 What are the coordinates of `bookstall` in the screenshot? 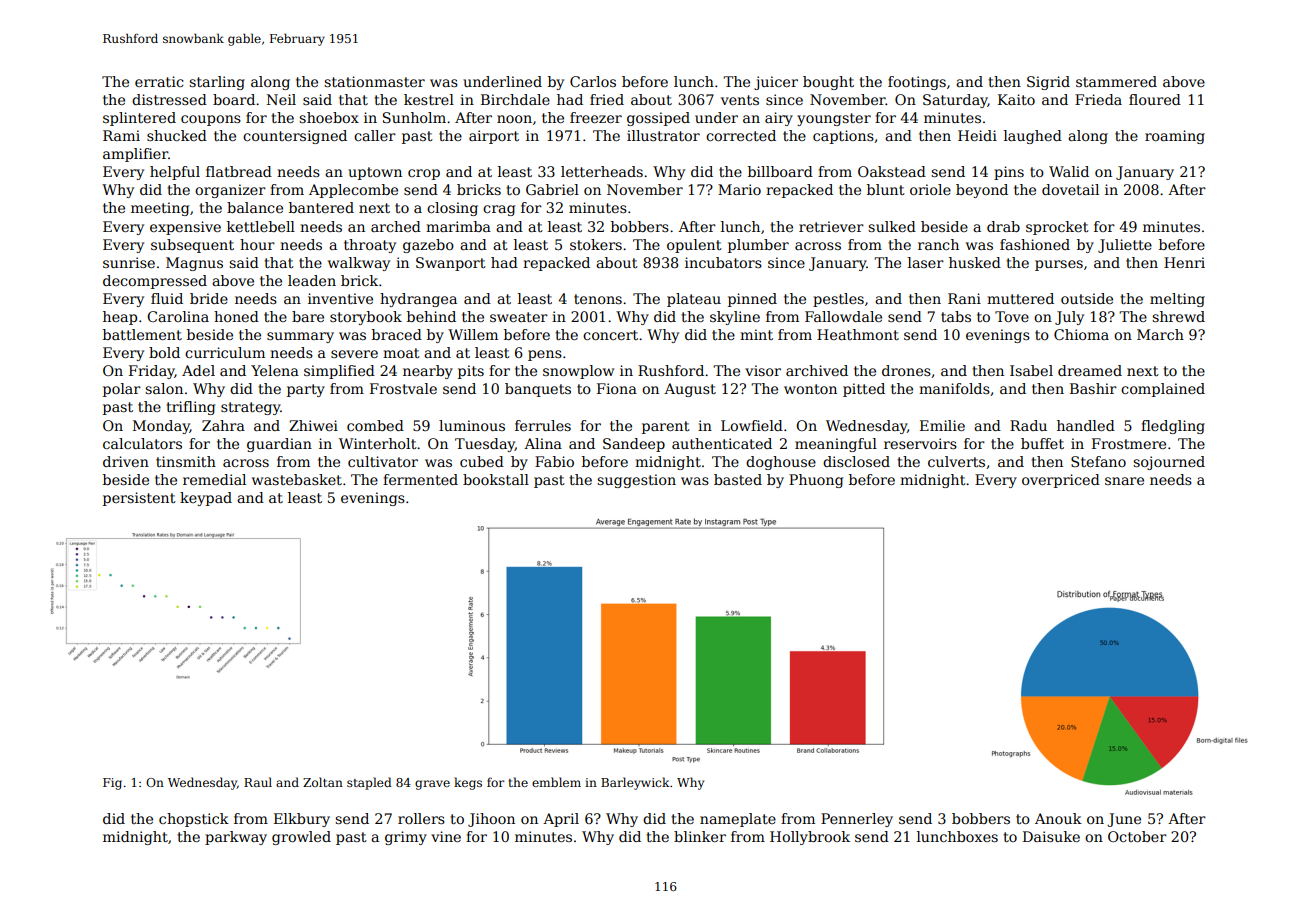 It's located at (496, 479).
